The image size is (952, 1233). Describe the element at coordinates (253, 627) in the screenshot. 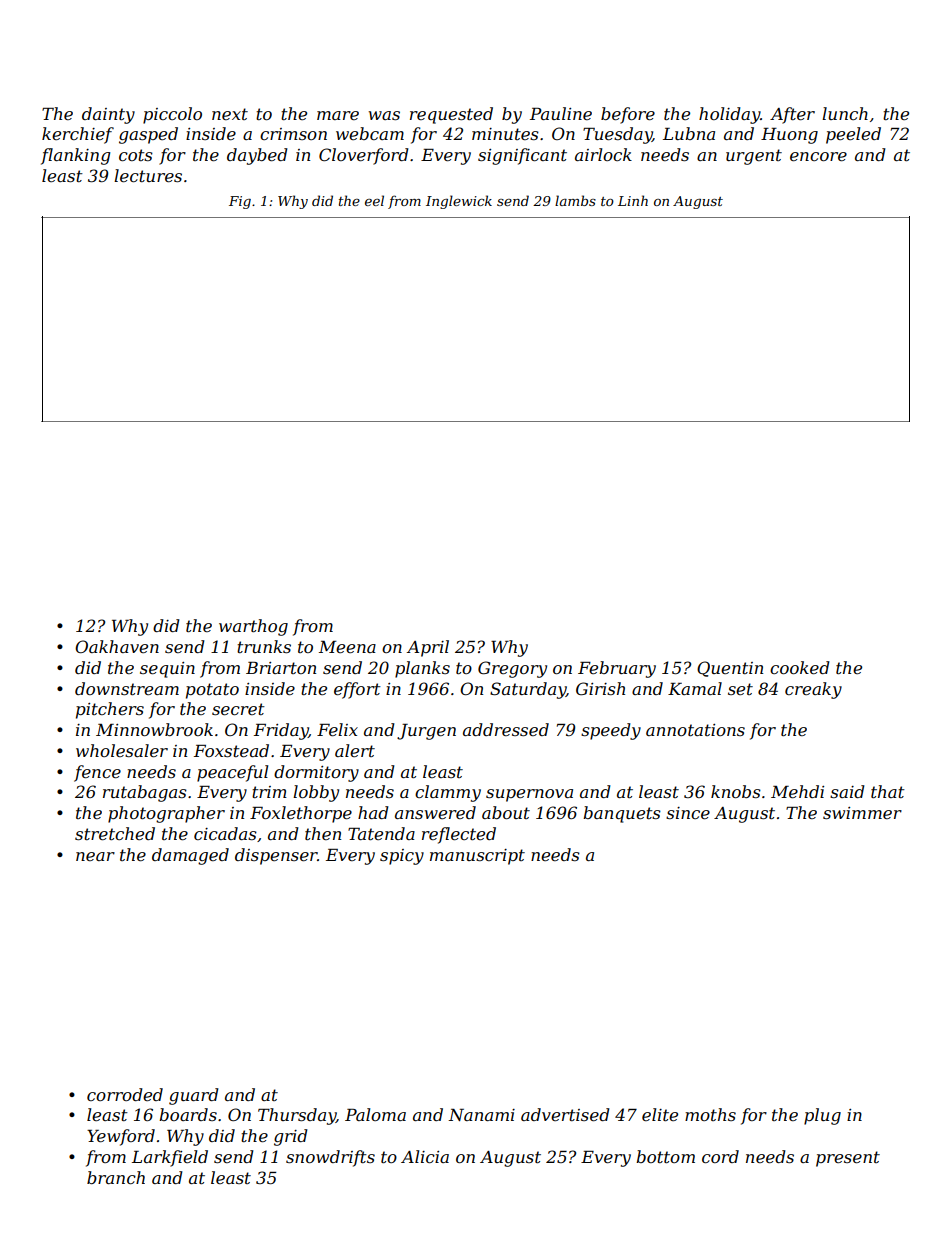

I see `warthog` at that location.
